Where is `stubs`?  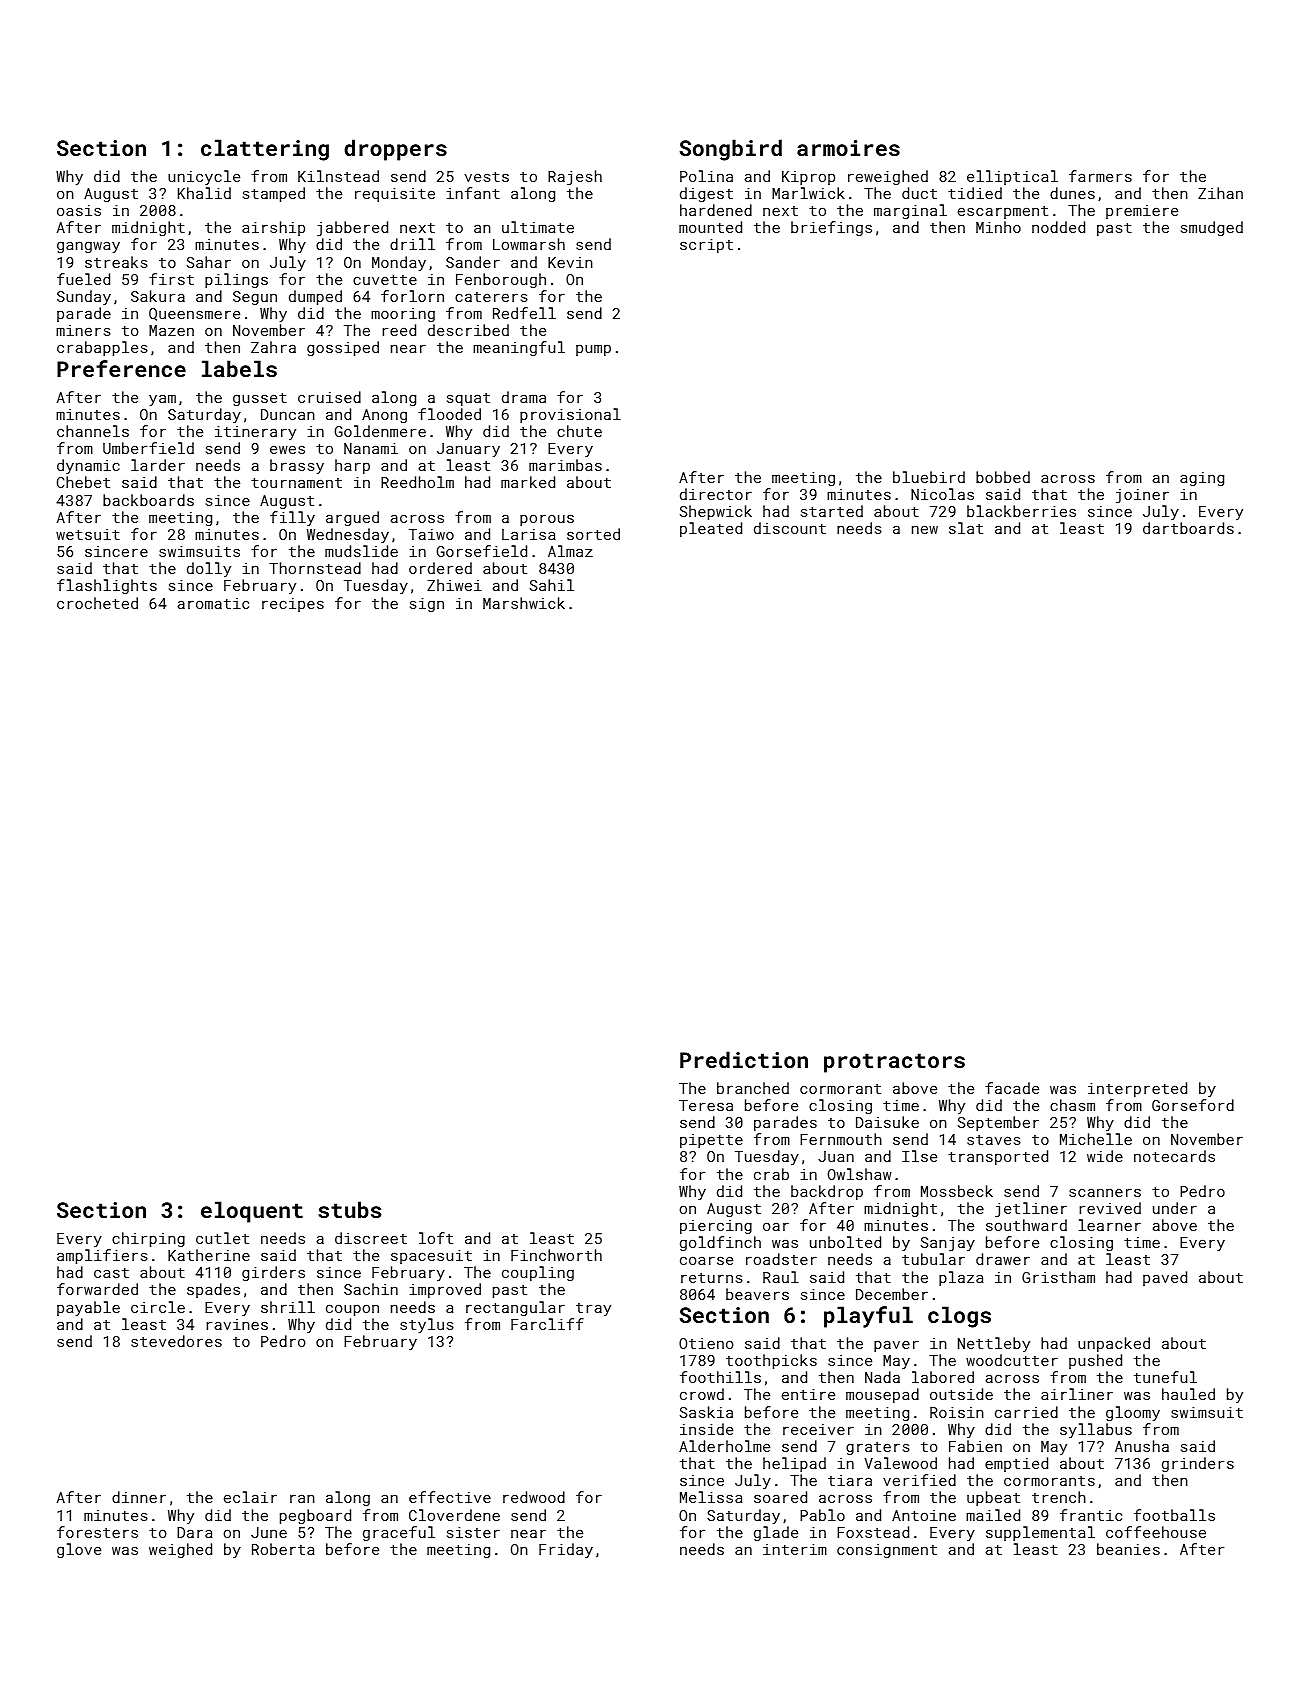
stubs is located at coordinates (349, 1209).
